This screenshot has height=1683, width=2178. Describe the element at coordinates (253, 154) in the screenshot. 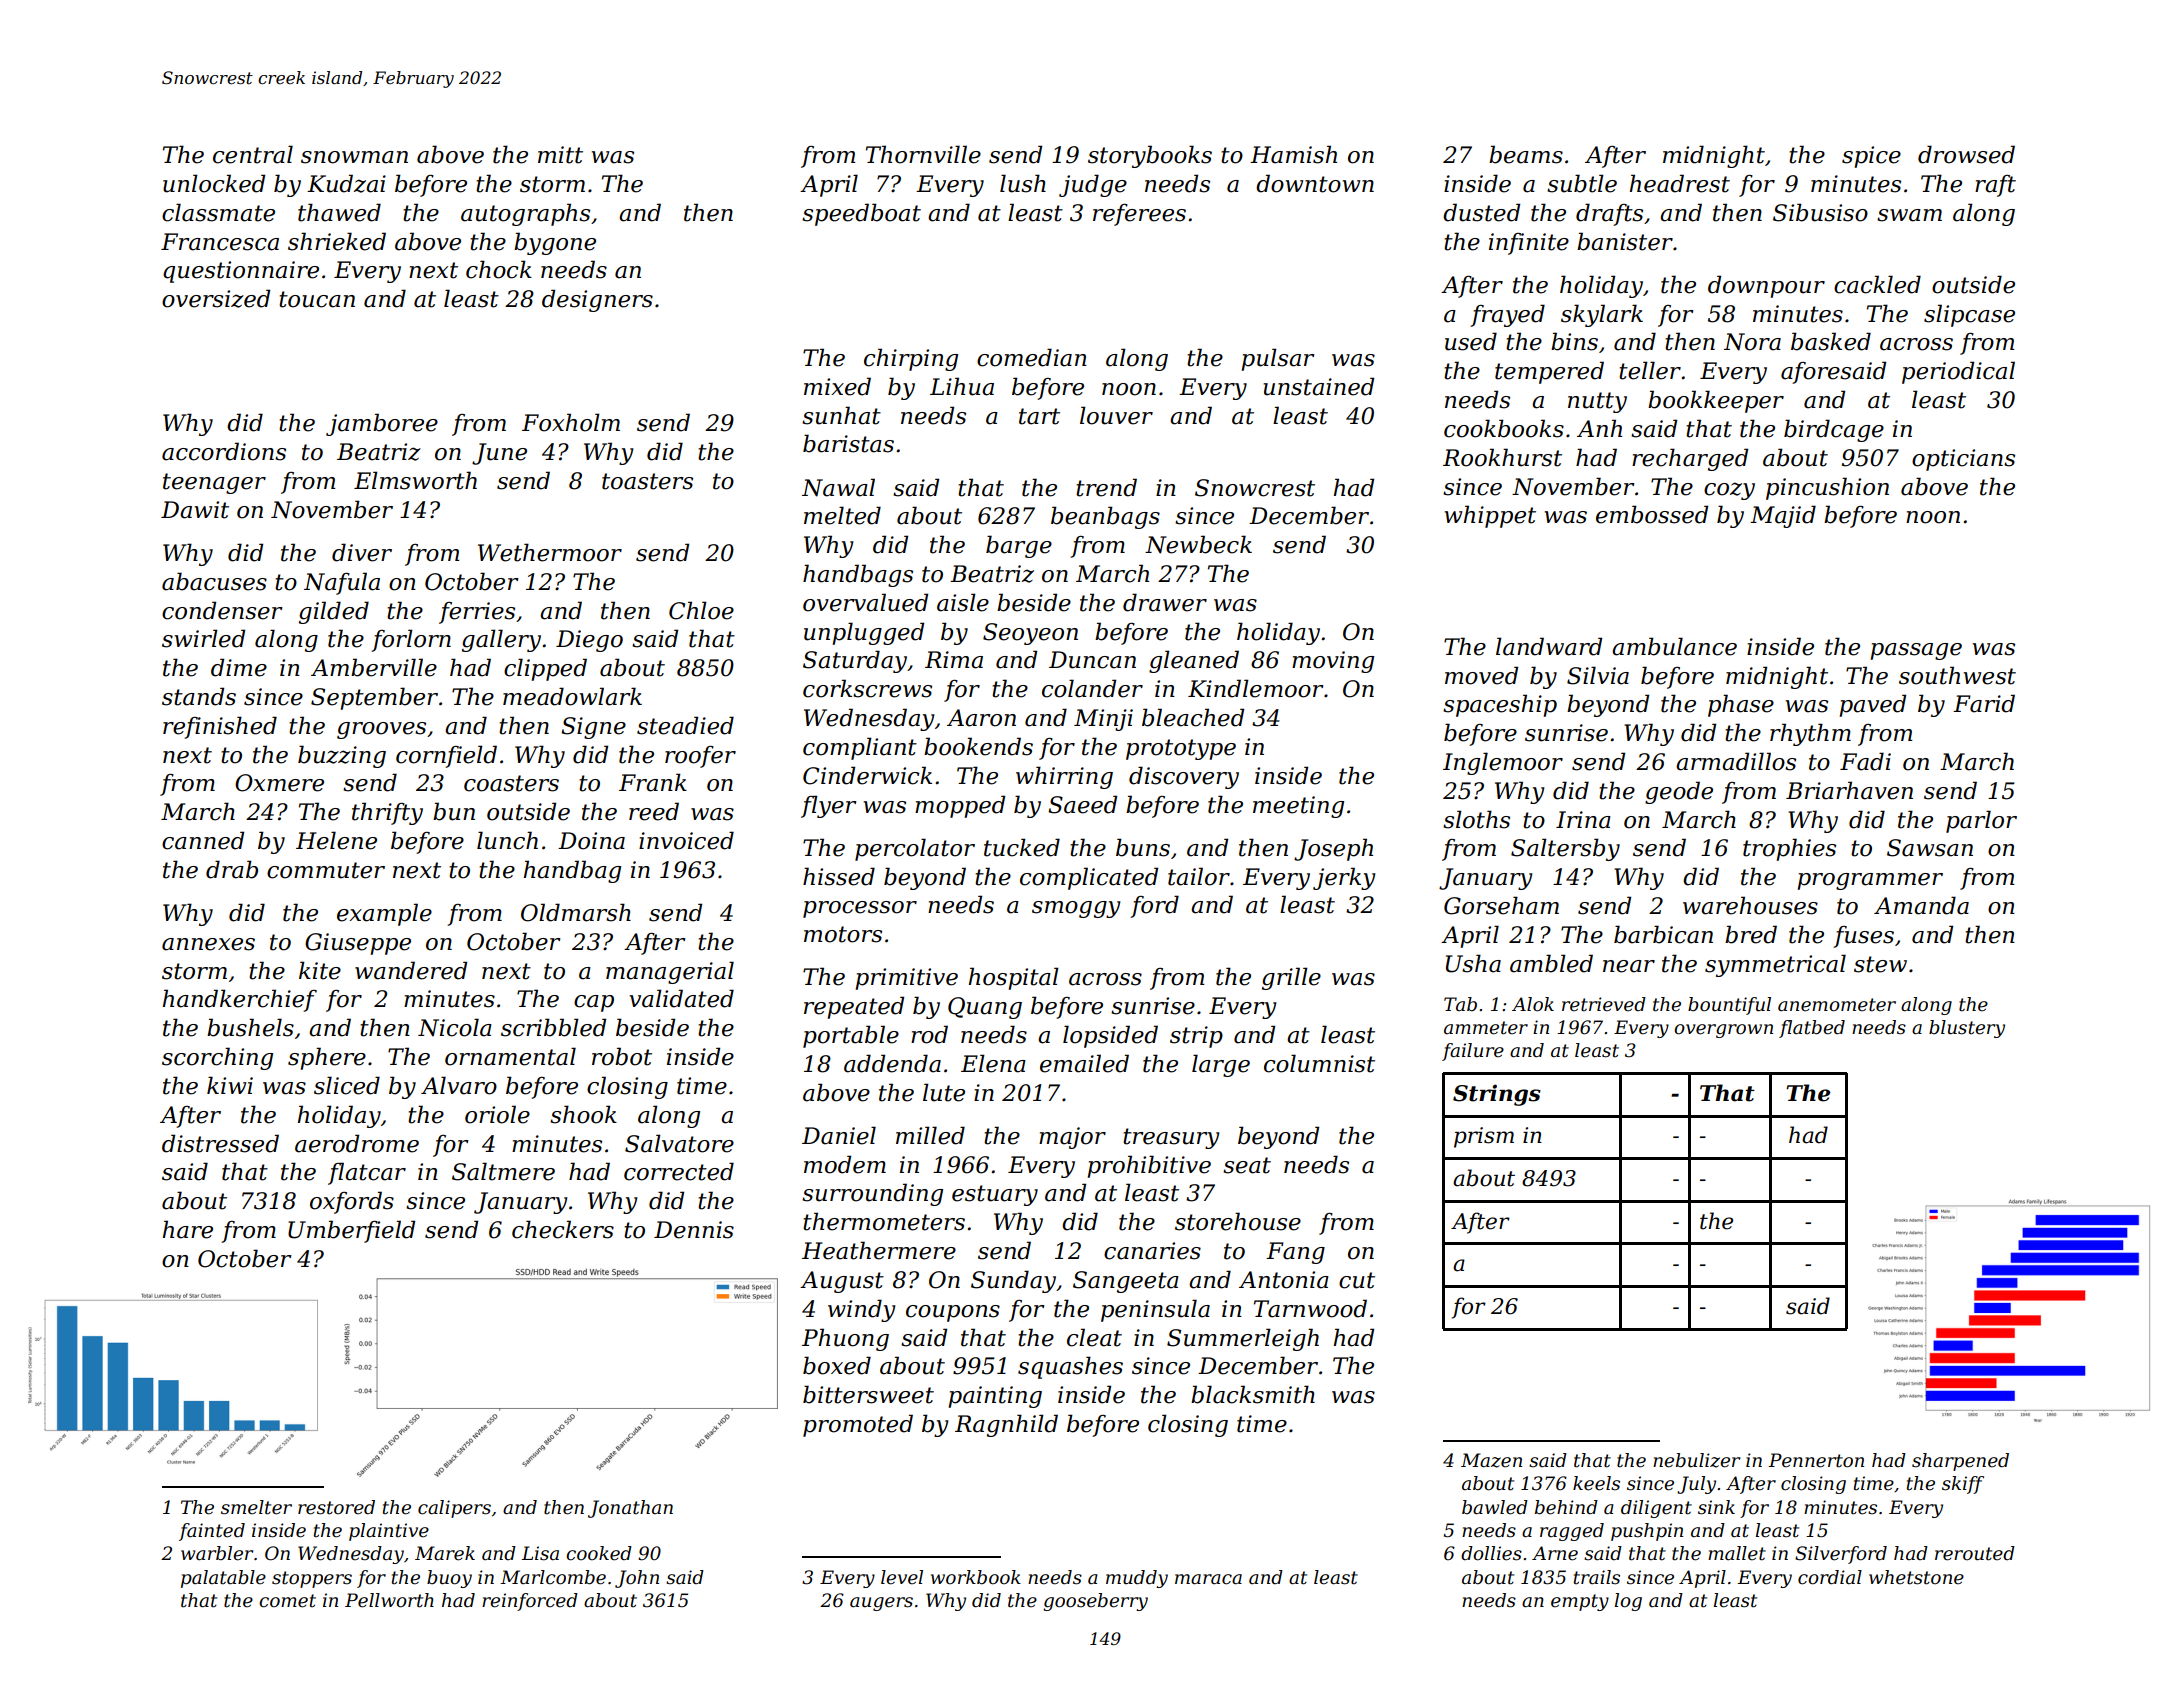

I see `central` at that location.
